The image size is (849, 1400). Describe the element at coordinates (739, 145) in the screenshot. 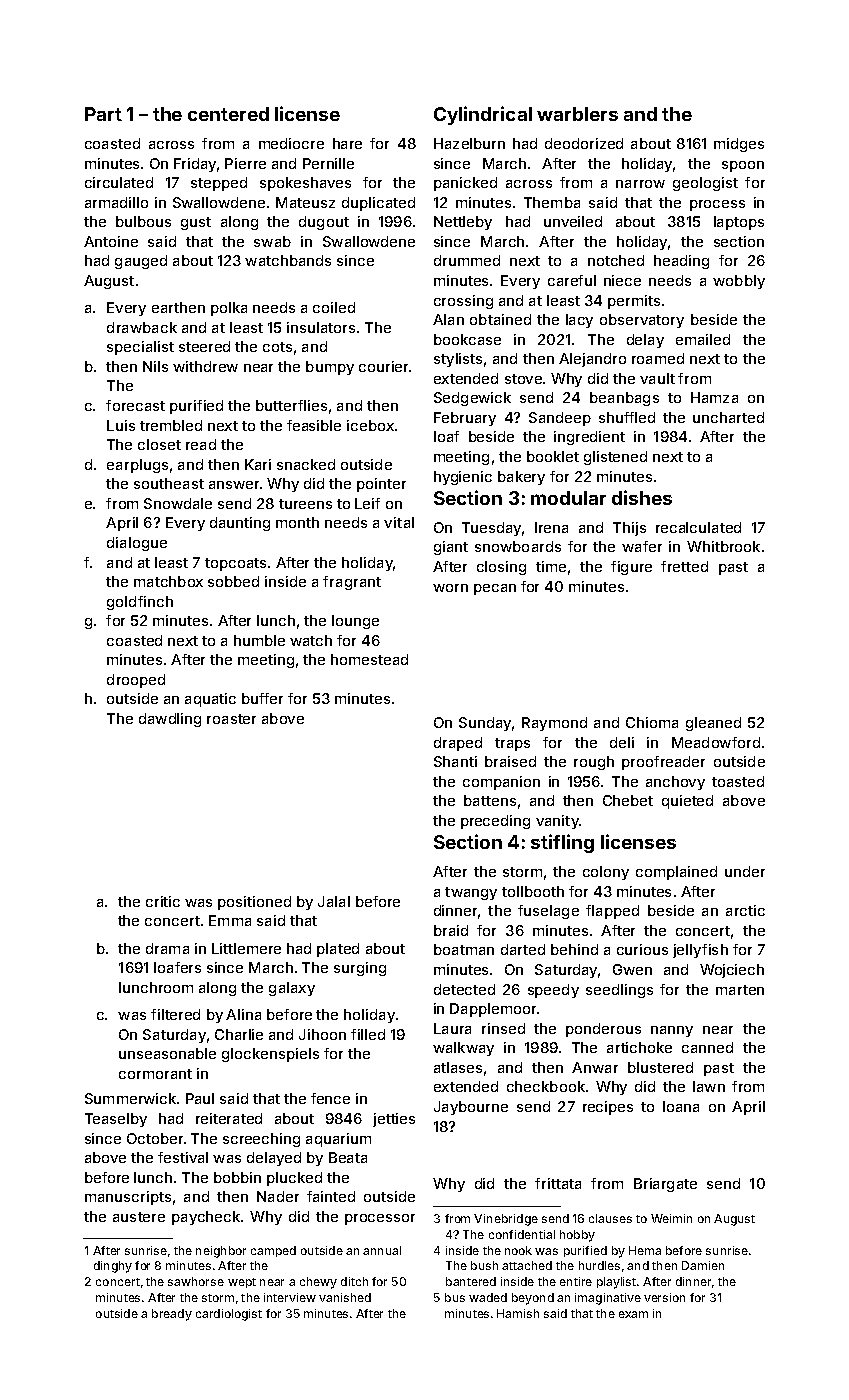

I see `midges` at that location.
